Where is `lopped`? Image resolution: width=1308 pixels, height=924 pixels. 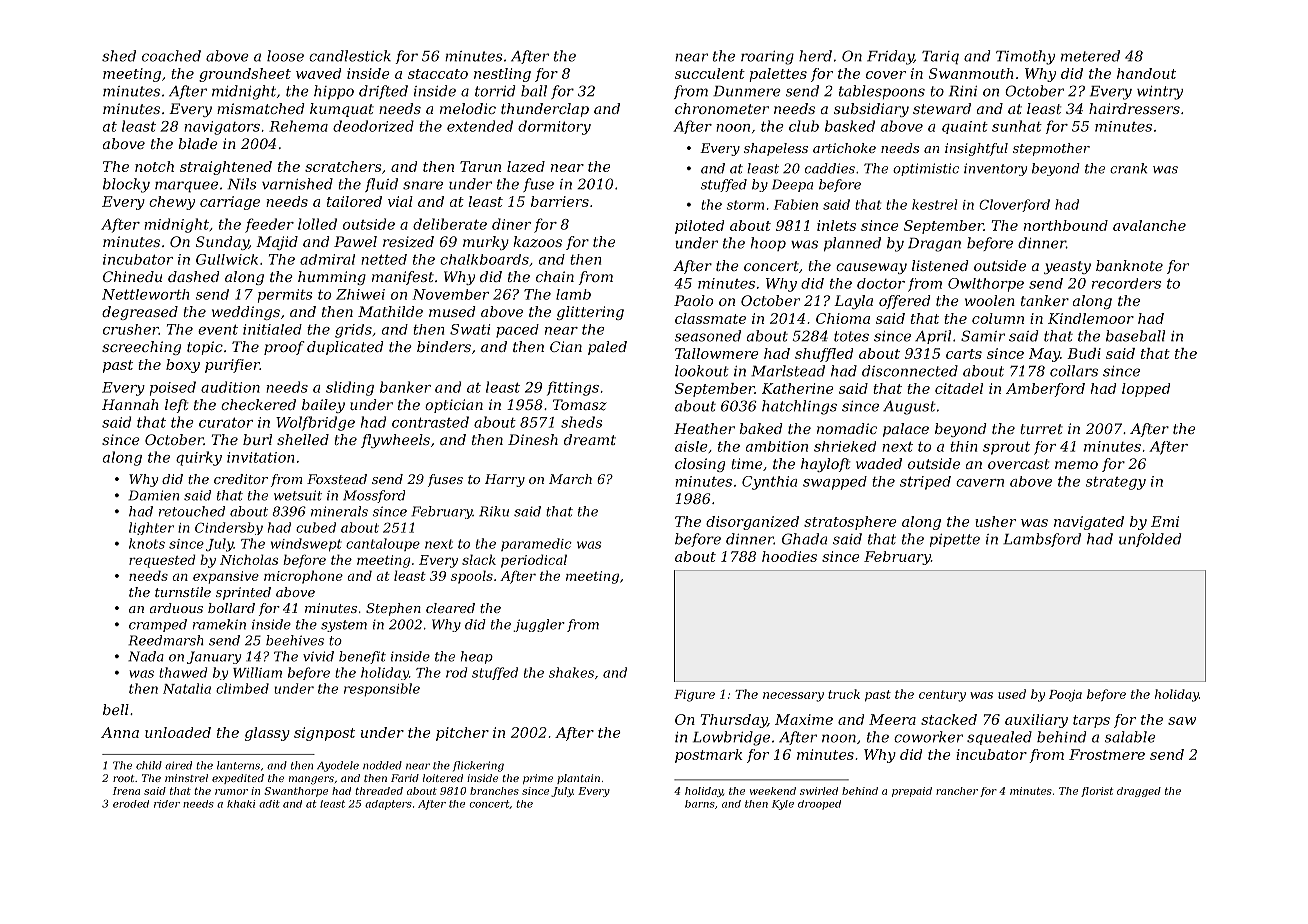
lopped is located at coordinates (1146, 390).
